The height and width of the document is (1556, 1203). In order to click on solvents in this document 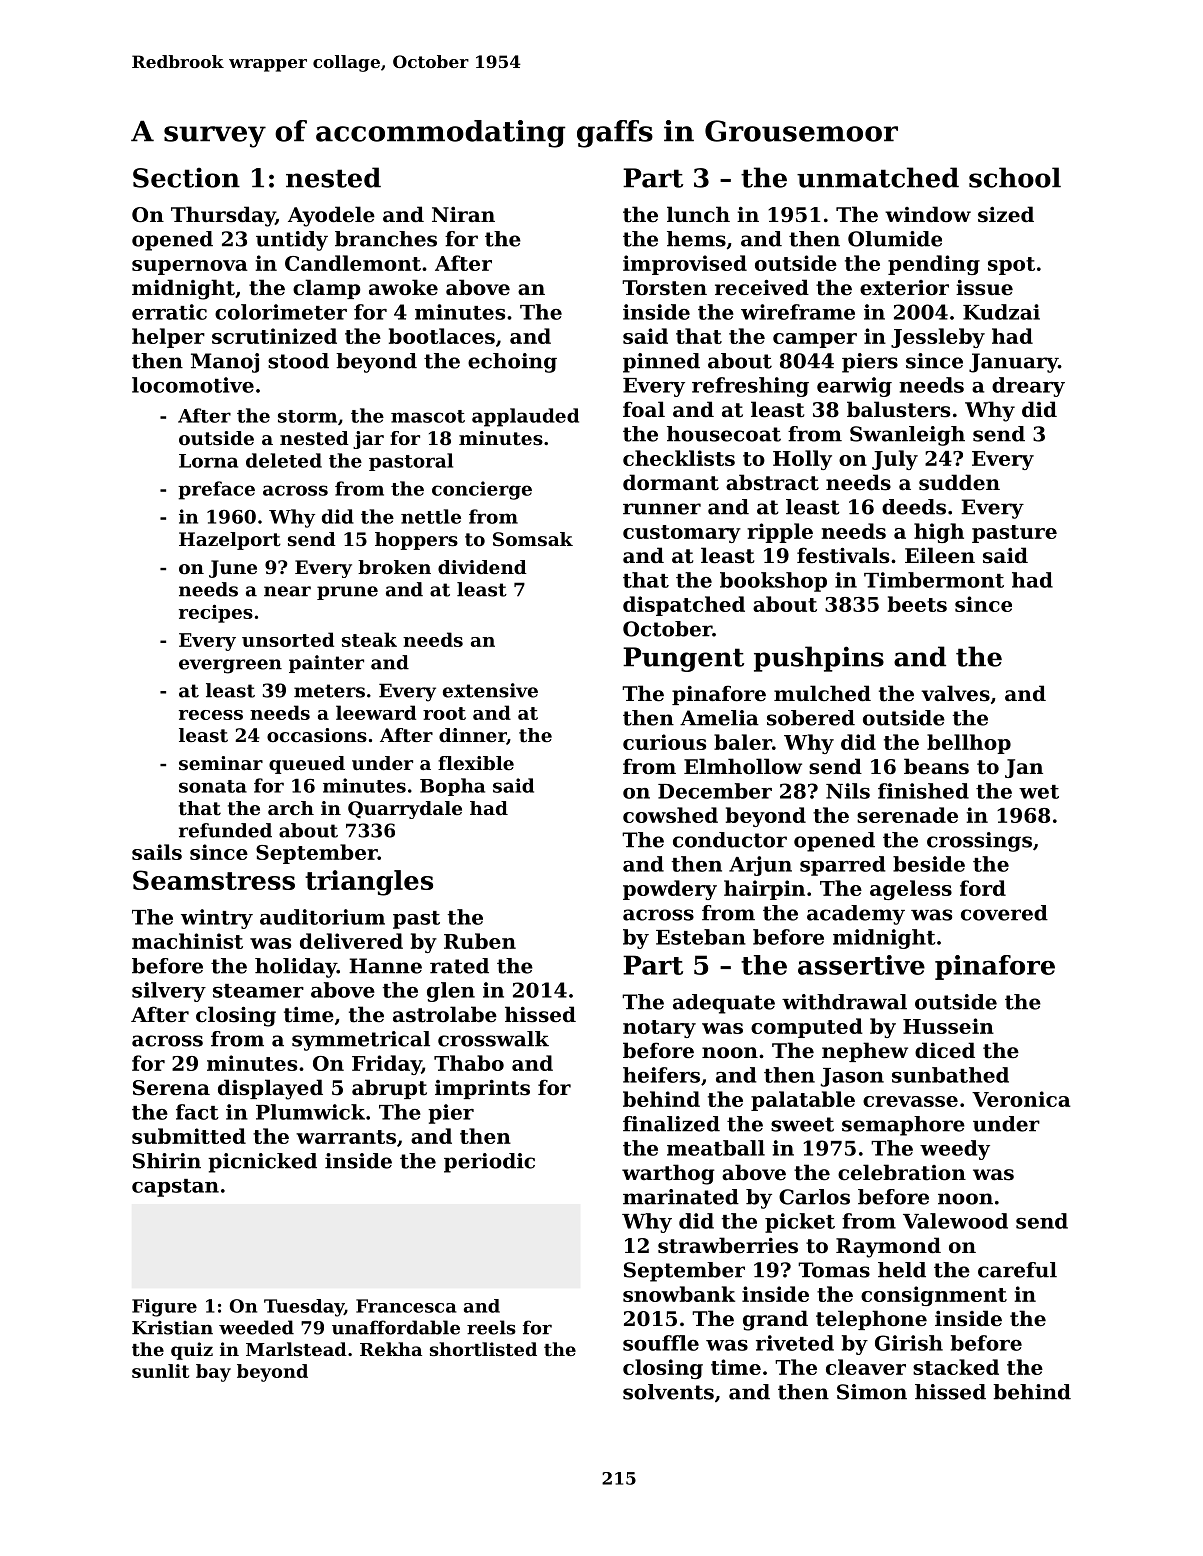, I will do `click(668, 1392)`.
